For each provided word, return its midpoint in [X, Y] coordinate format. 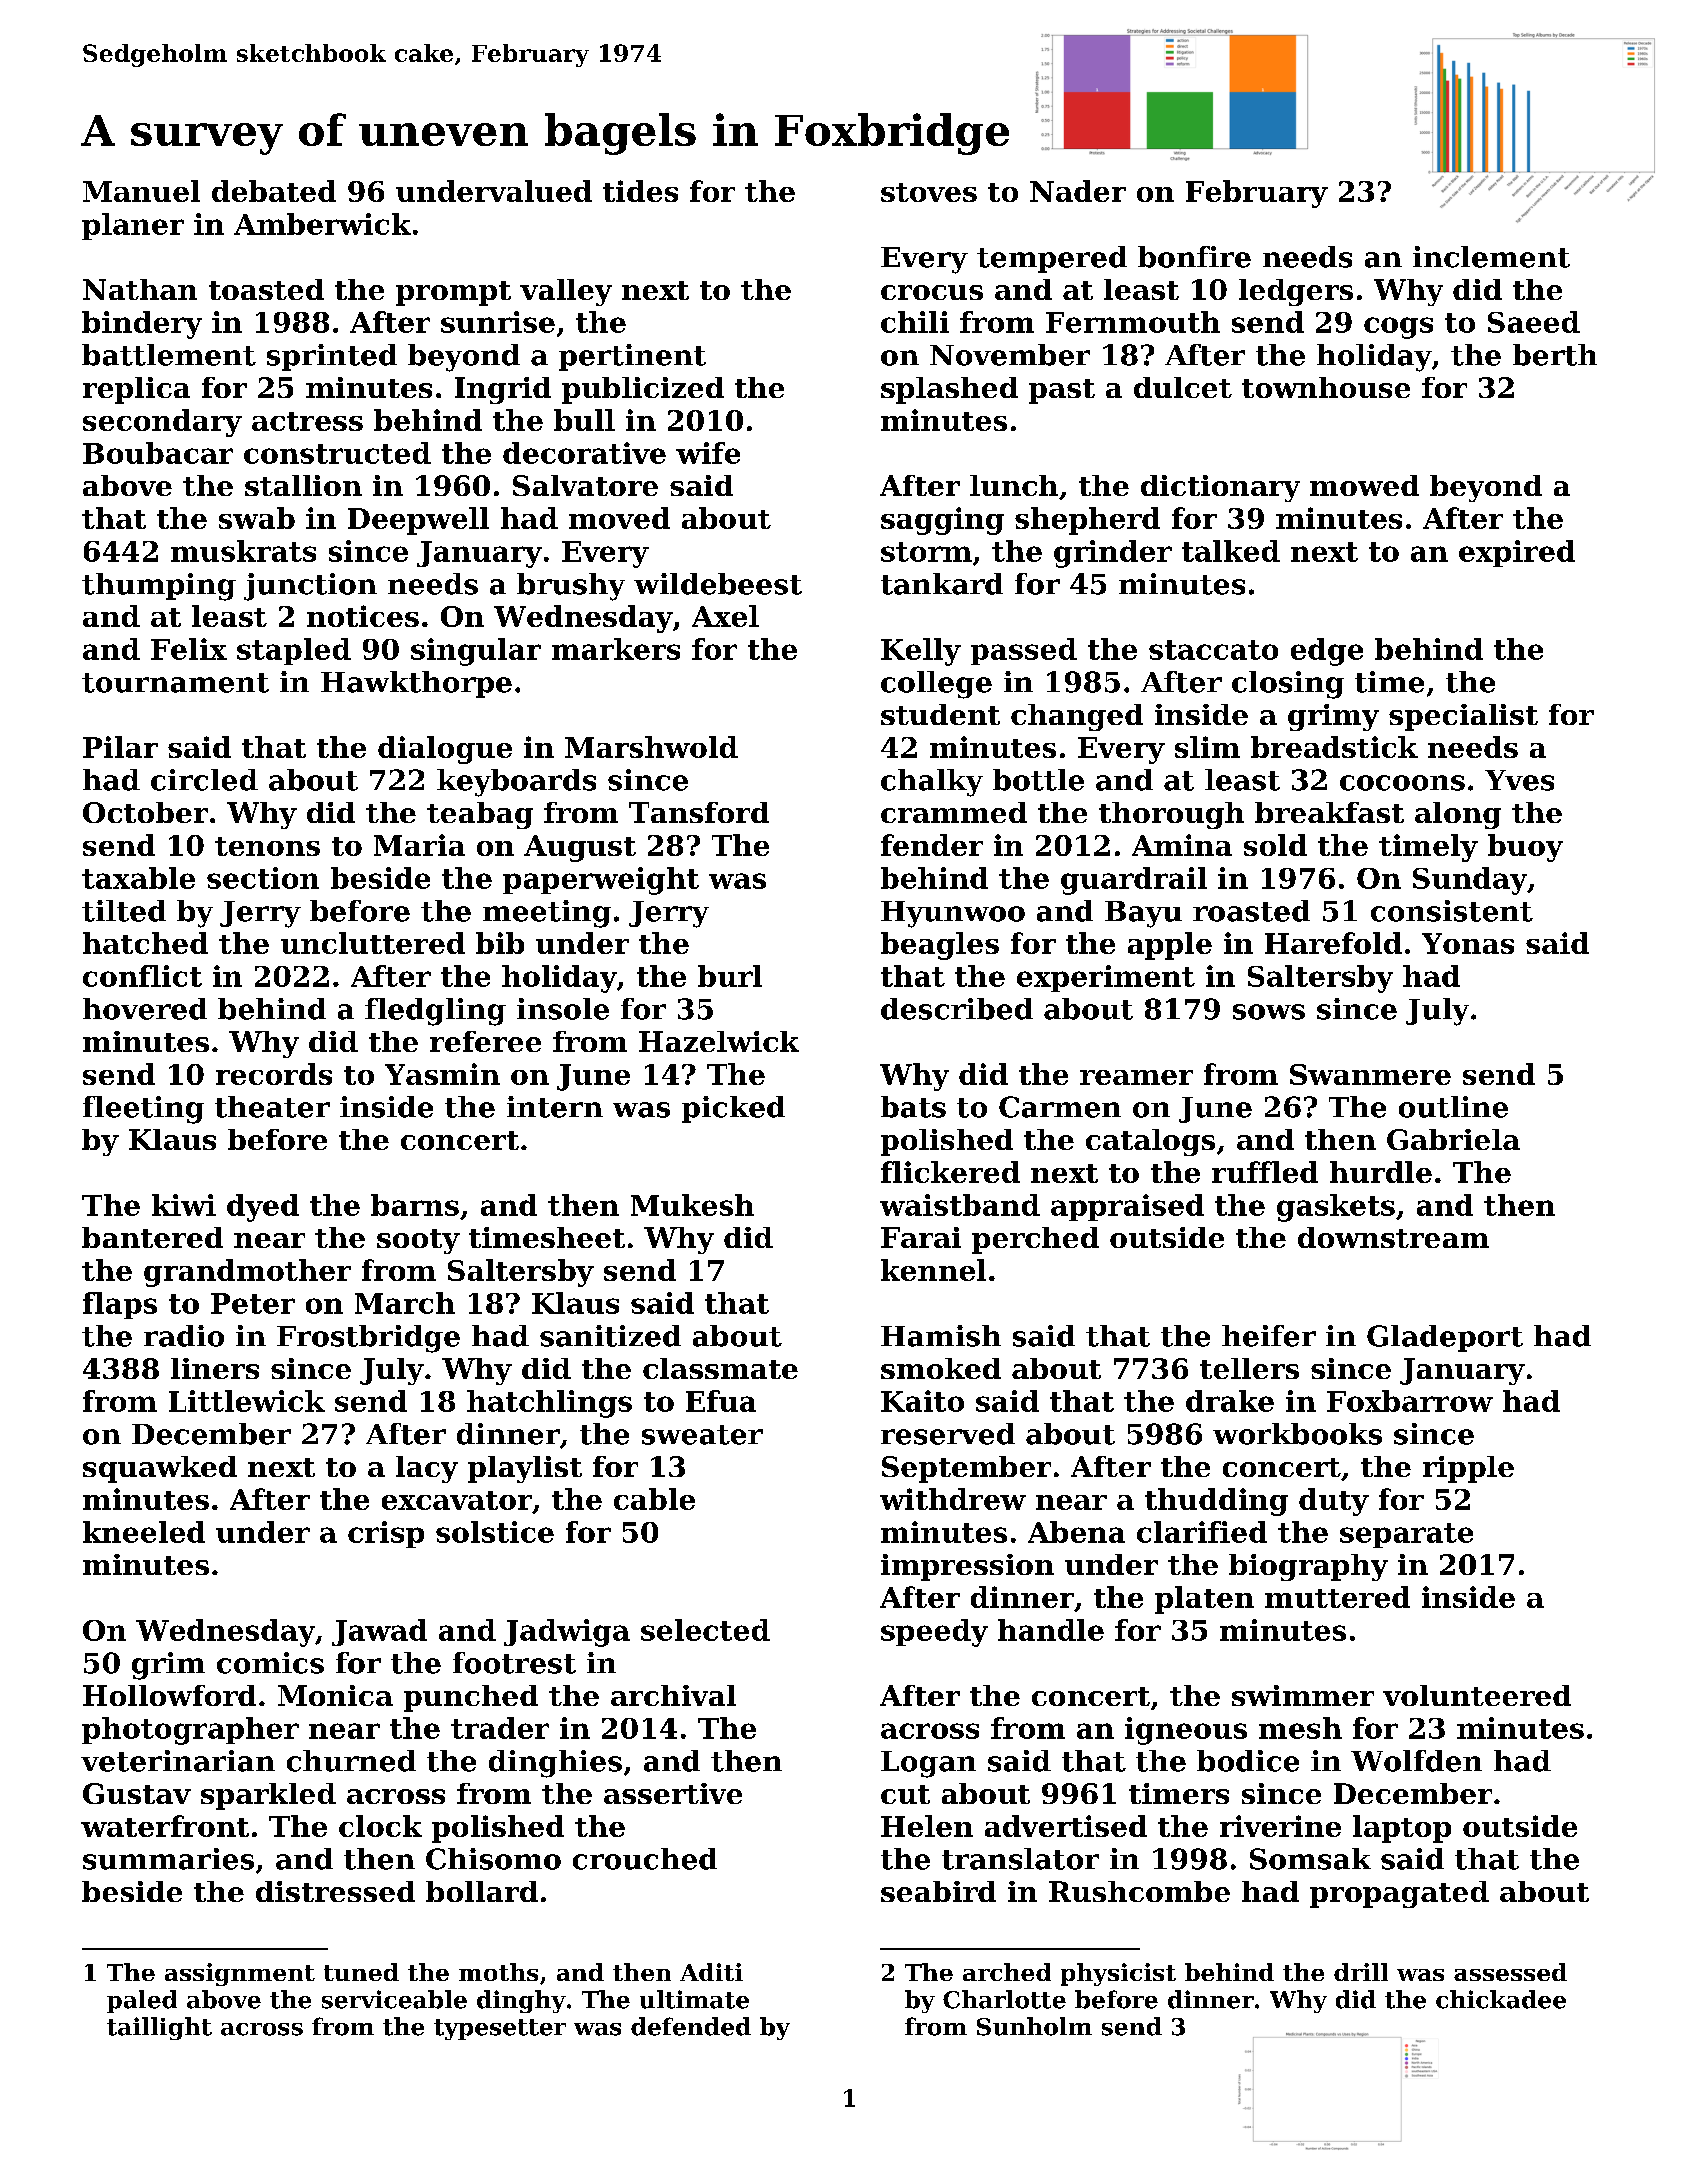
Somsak [1310, 1859]
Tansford [699, 812]
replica [136, 390]
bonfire [1194, 257]
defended [691, 2026]
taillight [159, 2028]
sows [1269, 1012]
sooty [418, 1241]
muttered [1337, 1597]
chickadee [1501, 1999]
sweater [702, 1435]
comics [270, 1663]
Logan [928, 1764]
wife [708, 453]
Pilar [120, 747]
